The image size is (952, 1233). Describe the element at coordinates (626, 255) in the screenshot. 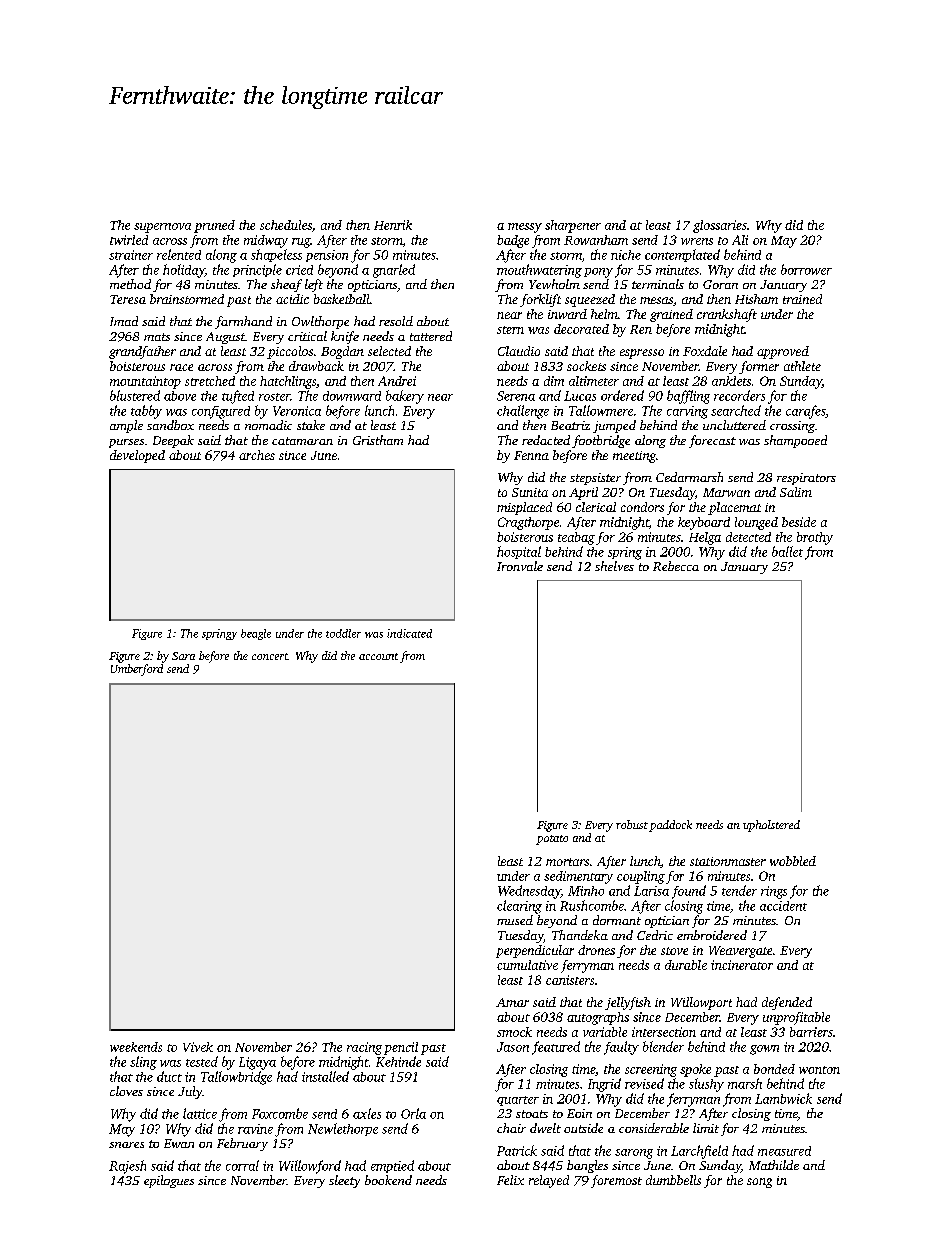

I see `niche` at that location.
